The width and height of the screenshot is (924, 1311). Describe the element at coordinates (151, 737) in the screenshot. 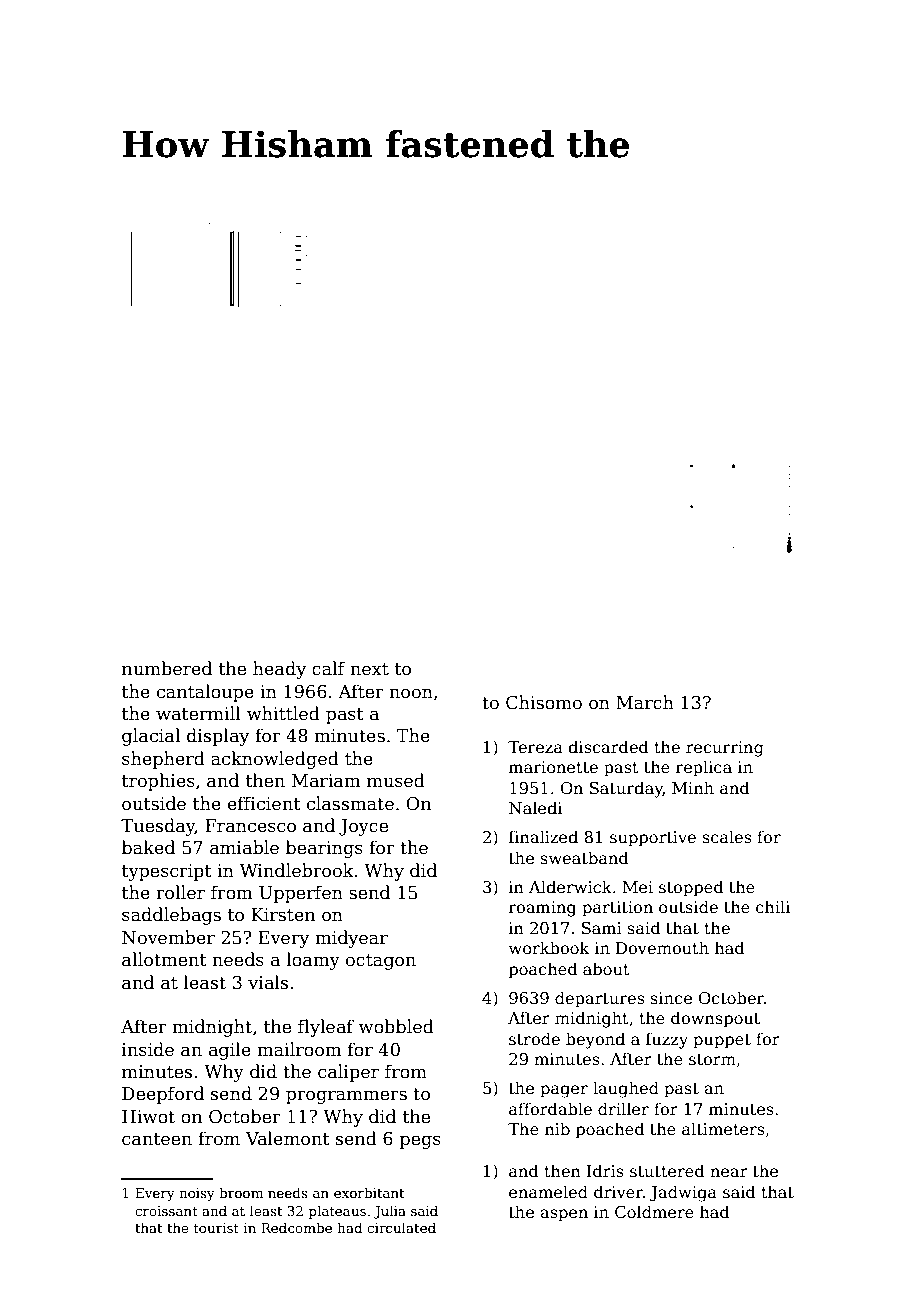

I see `glacial` at that location.
